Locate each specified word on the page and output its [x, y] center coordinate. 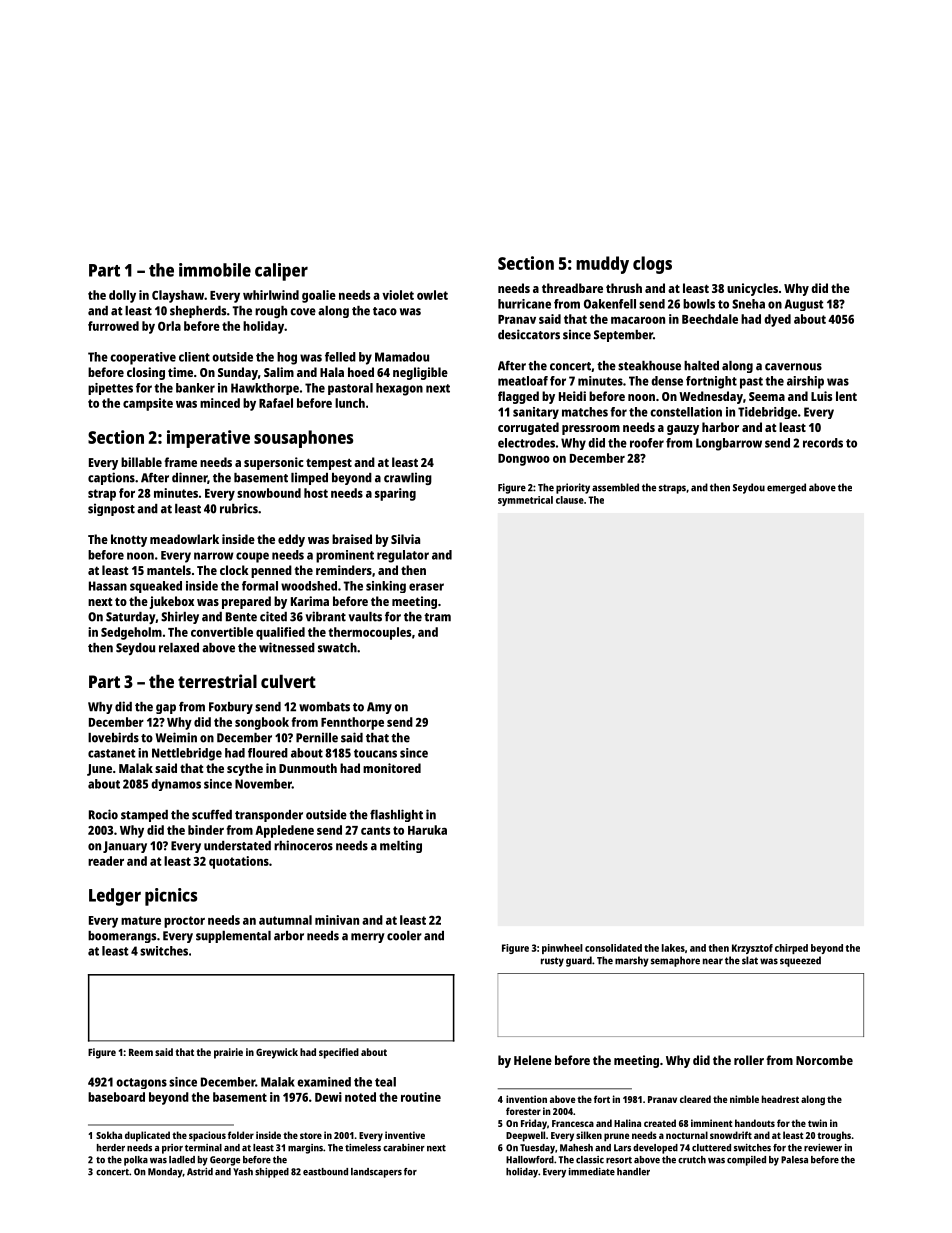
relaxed [179, 648]
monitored [392, 768]
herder [111, 1148]
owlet [432, 295]
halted [701, 366]
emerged [786, 488]
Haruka [427, 830]
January [125, 847]
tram [437, 617]
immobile [215, 270]
